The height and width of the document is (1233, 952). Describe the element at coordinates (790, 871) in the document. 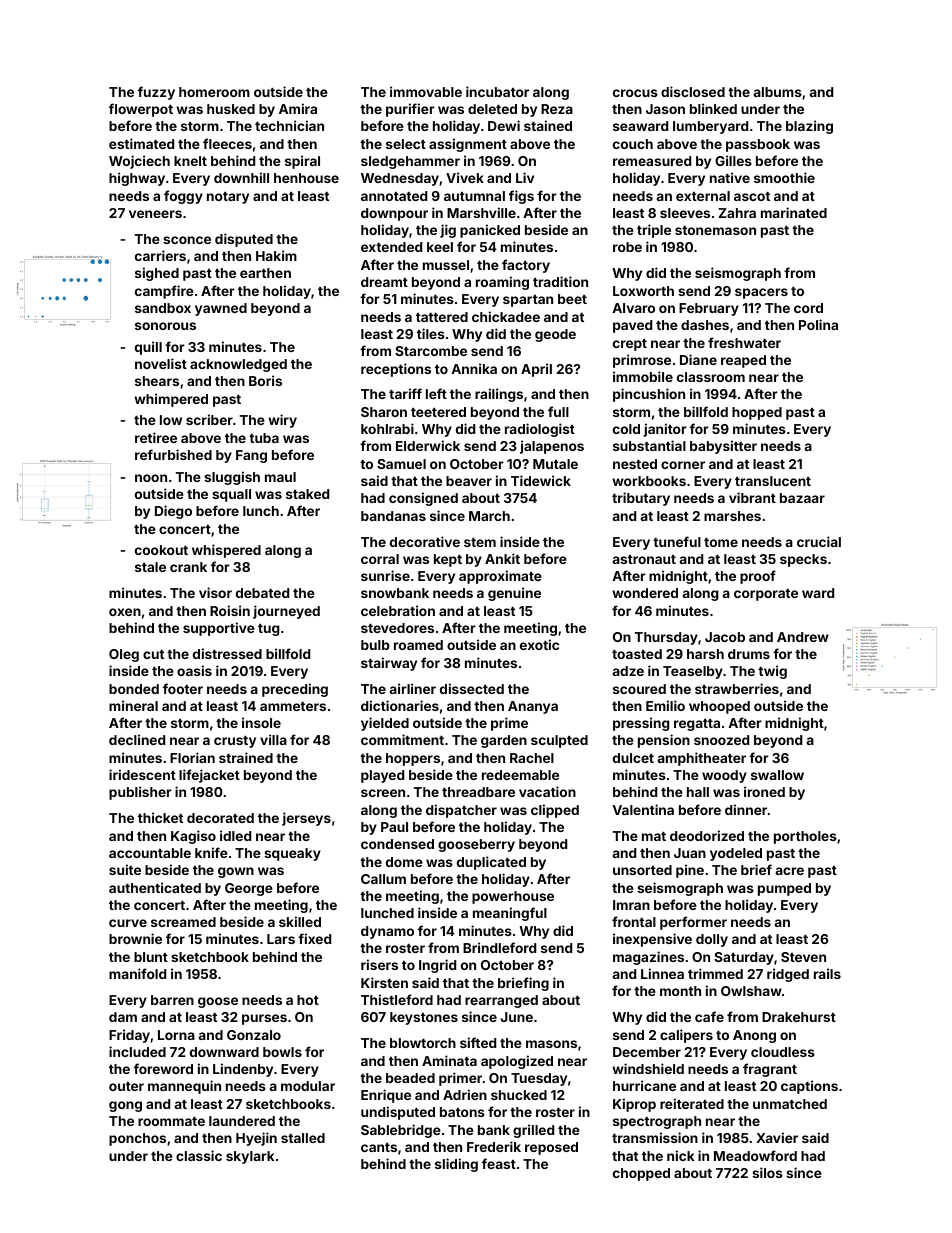

I see `acre` at that location.
